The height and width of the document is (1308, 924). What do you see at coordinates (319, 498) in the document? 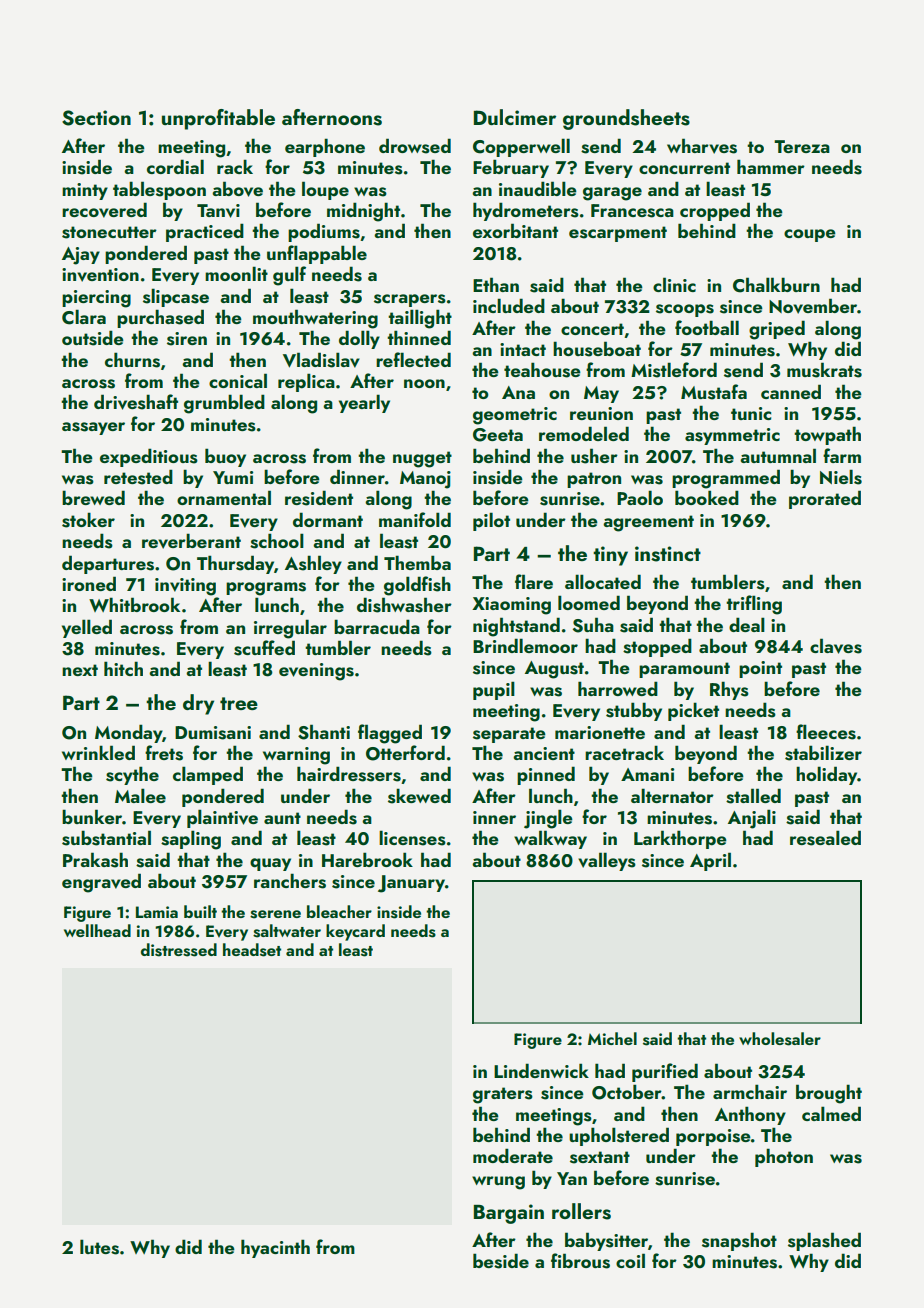
I see `resident` at bounding box center [319, 498].
